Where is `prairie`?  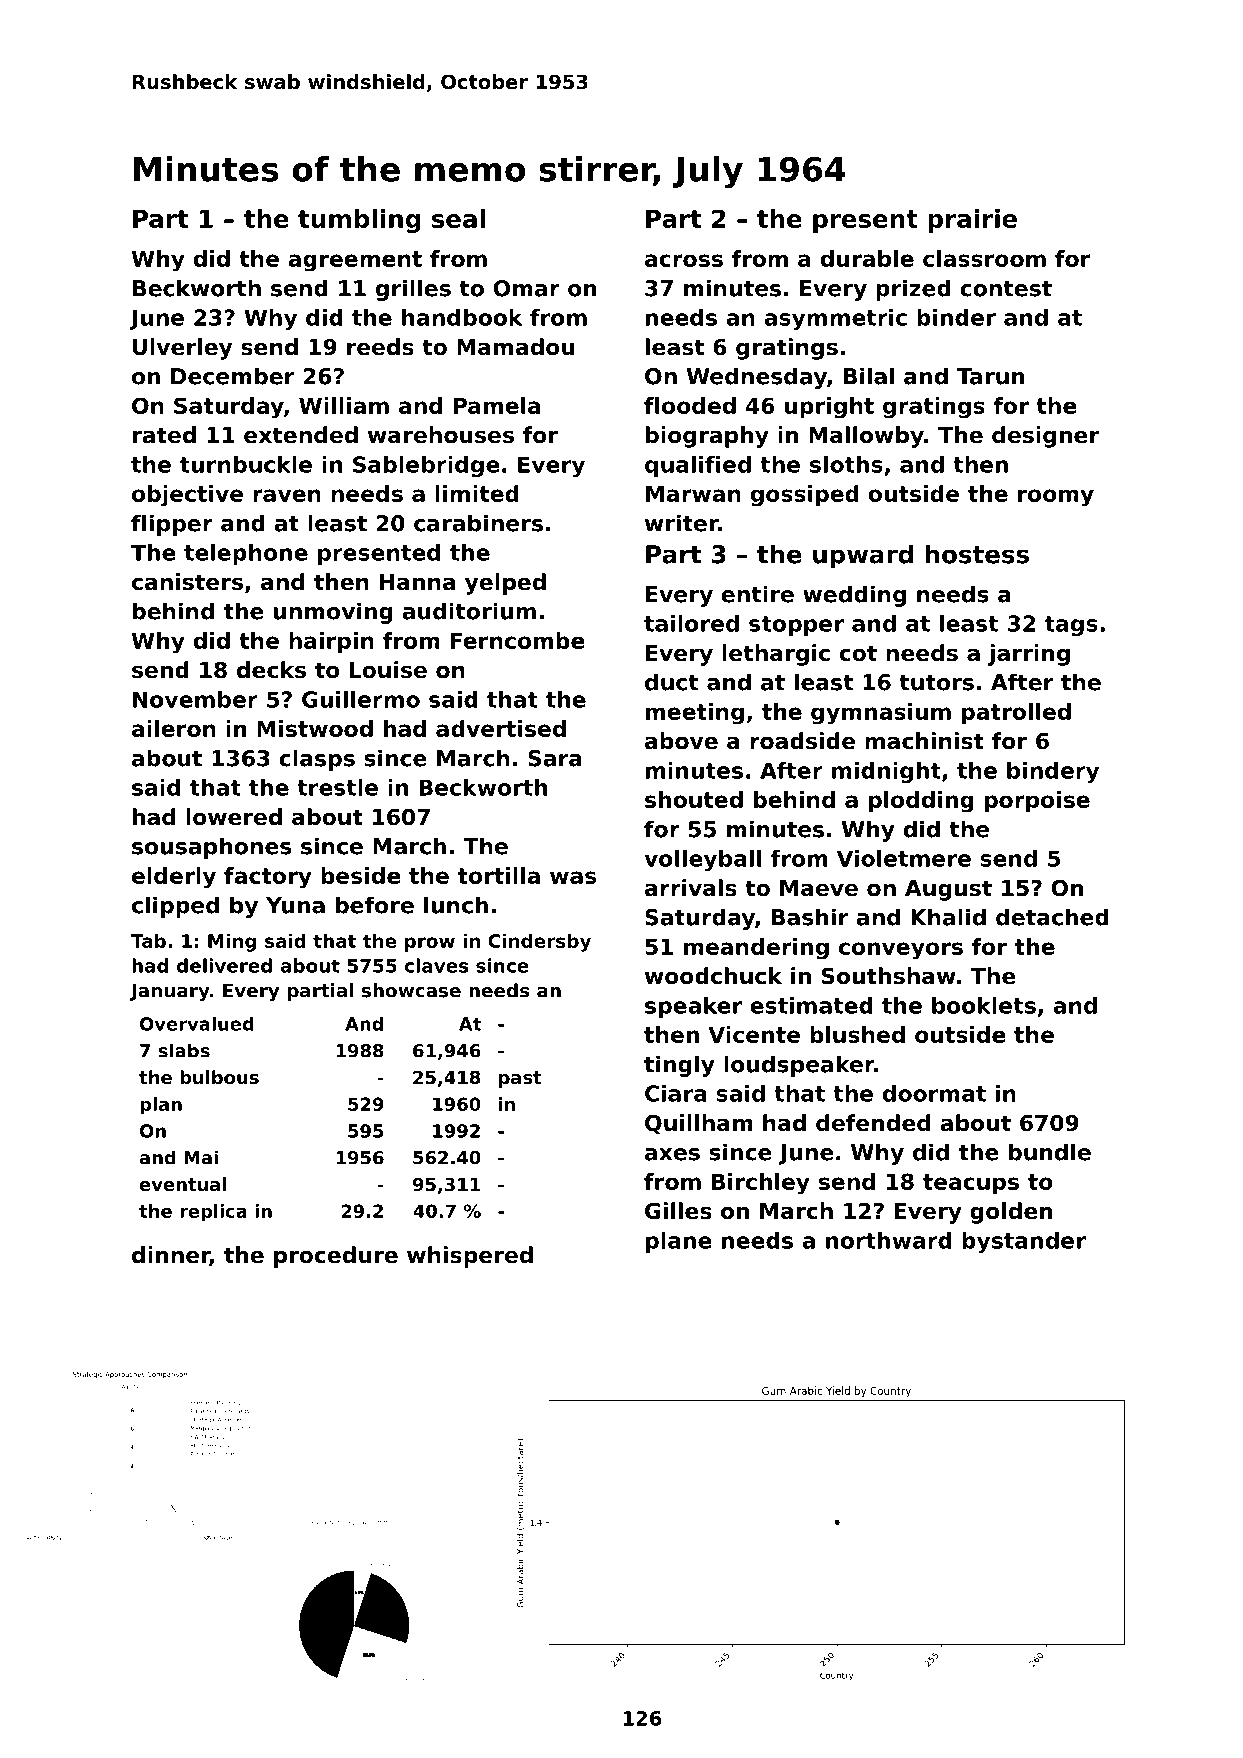 prairie is located at coordinates (972, 221).
